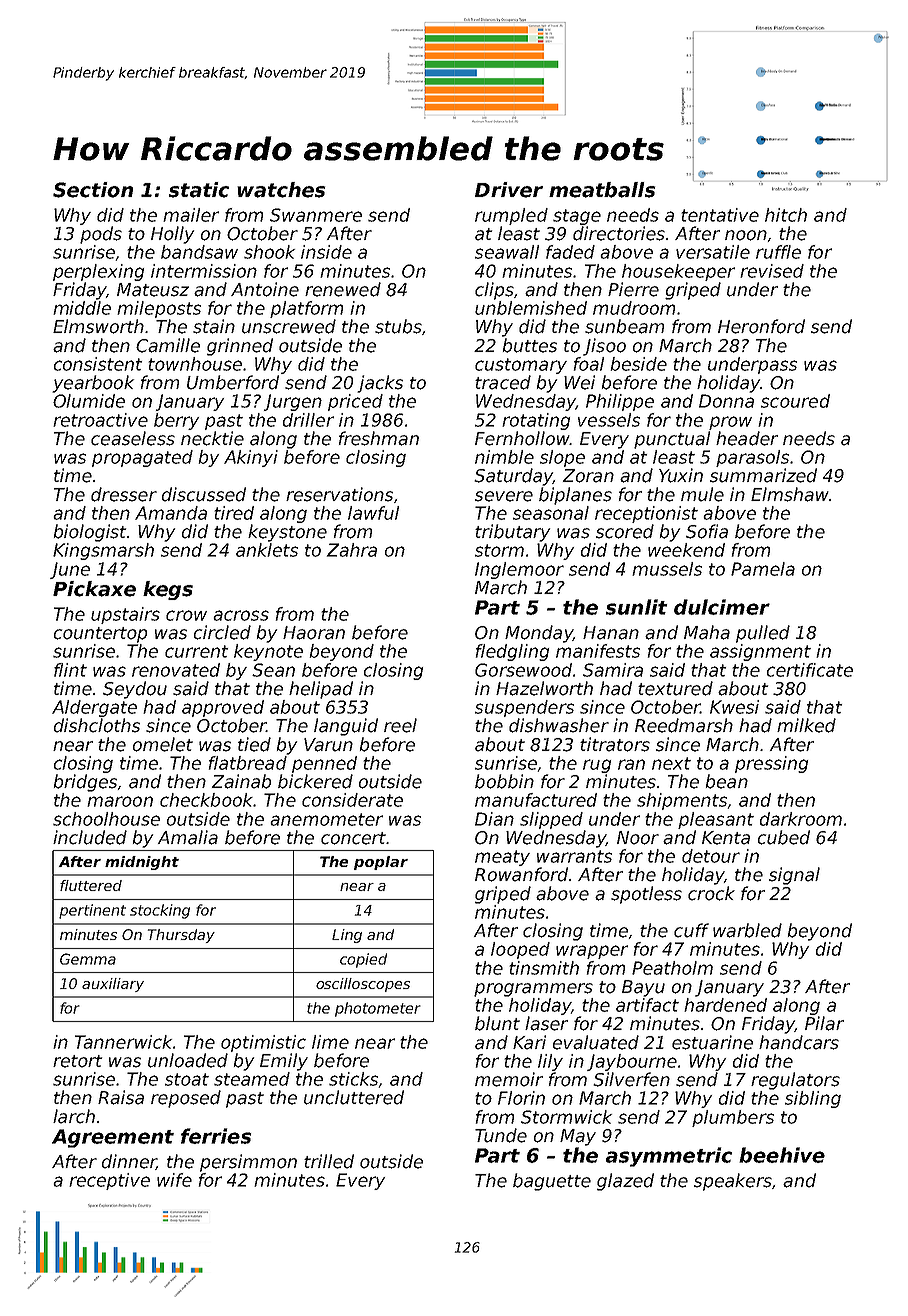  I want to click on shook, so click(269, 252).
